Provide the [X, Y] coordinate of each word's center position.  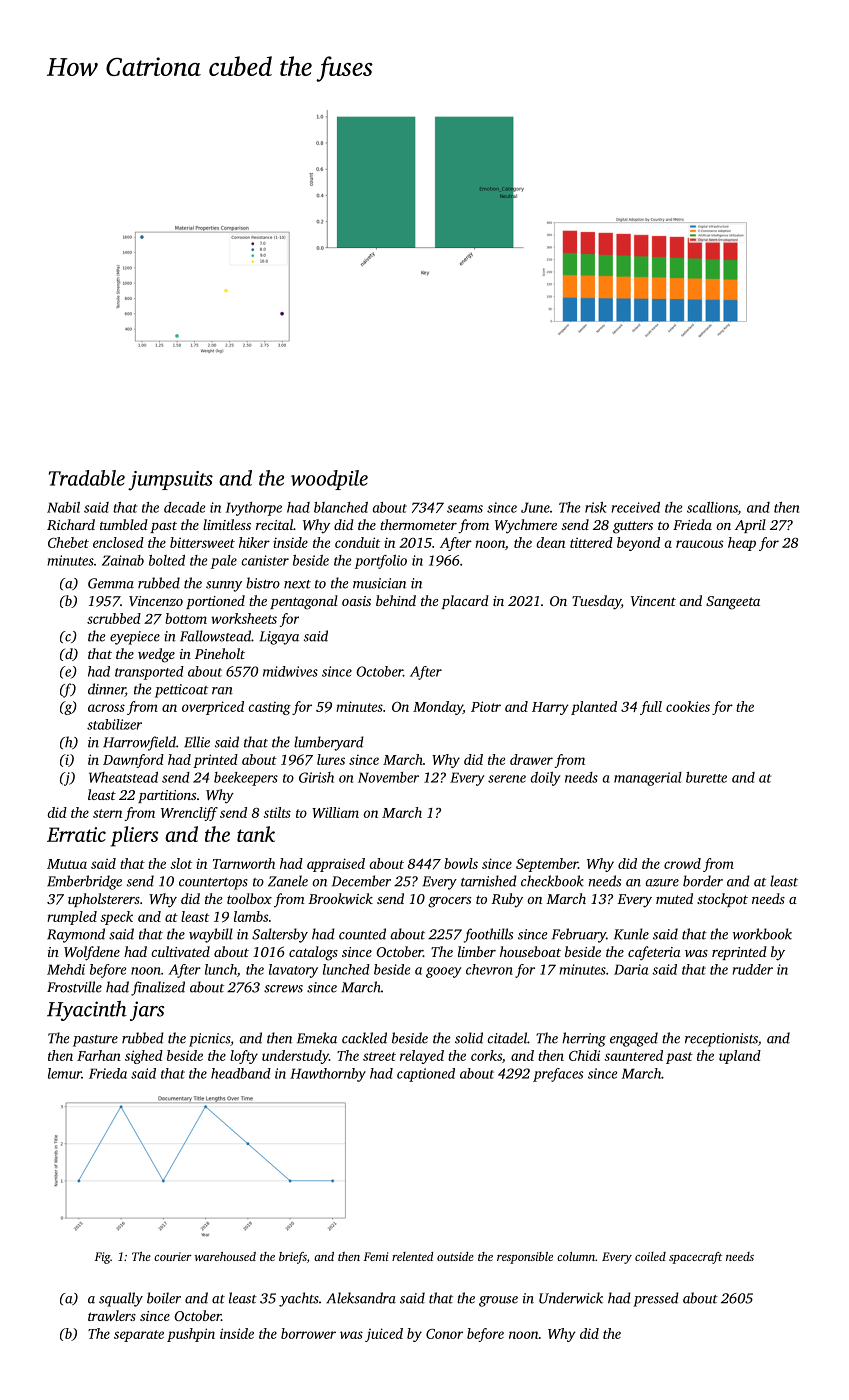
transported [149, 673]
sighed [144, 1057]
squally [121, 1299]
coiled [650, 1256]
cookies [688, 706]
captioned [426, 1075]
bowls [461, 863]
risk [596, 507]
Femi [376, 1256]
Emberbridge [84, 882]
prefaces [558, 1075]
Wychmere [526, 526]
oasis [356, 601]
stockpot [722, 900]
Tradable [87, 478]
